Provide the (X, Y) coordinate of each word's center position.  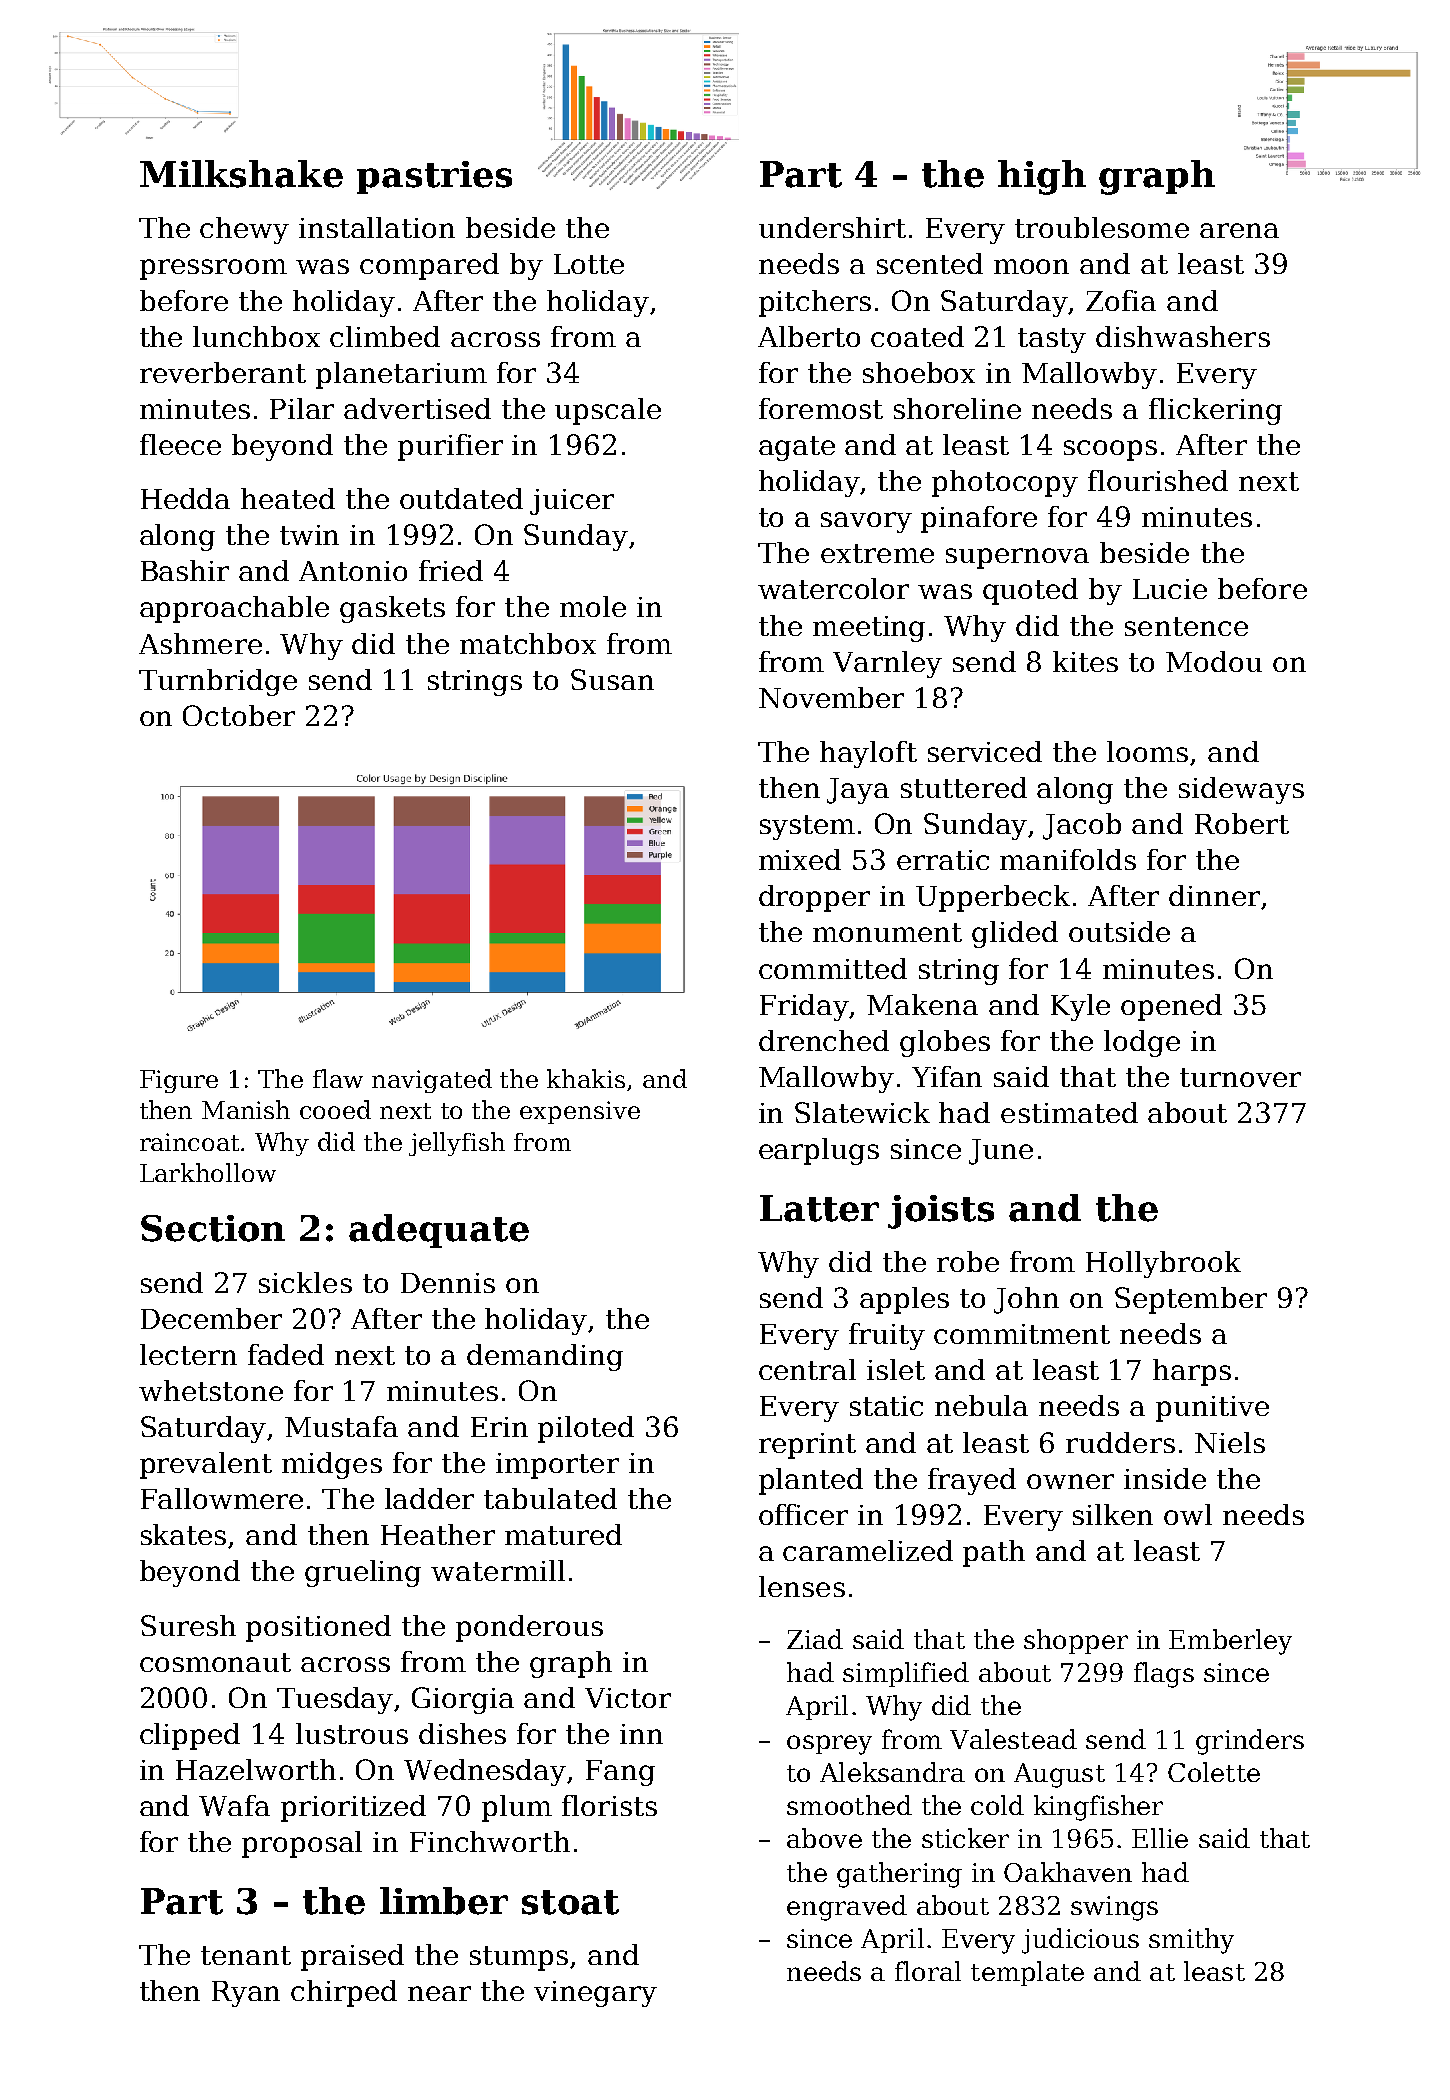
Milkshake (241, 174)
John (1026, 1300)
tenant (246, 1955)
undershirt (832, 227)
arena (1239, 230)
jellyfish (457, 1144)
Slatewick (862, 1112)
